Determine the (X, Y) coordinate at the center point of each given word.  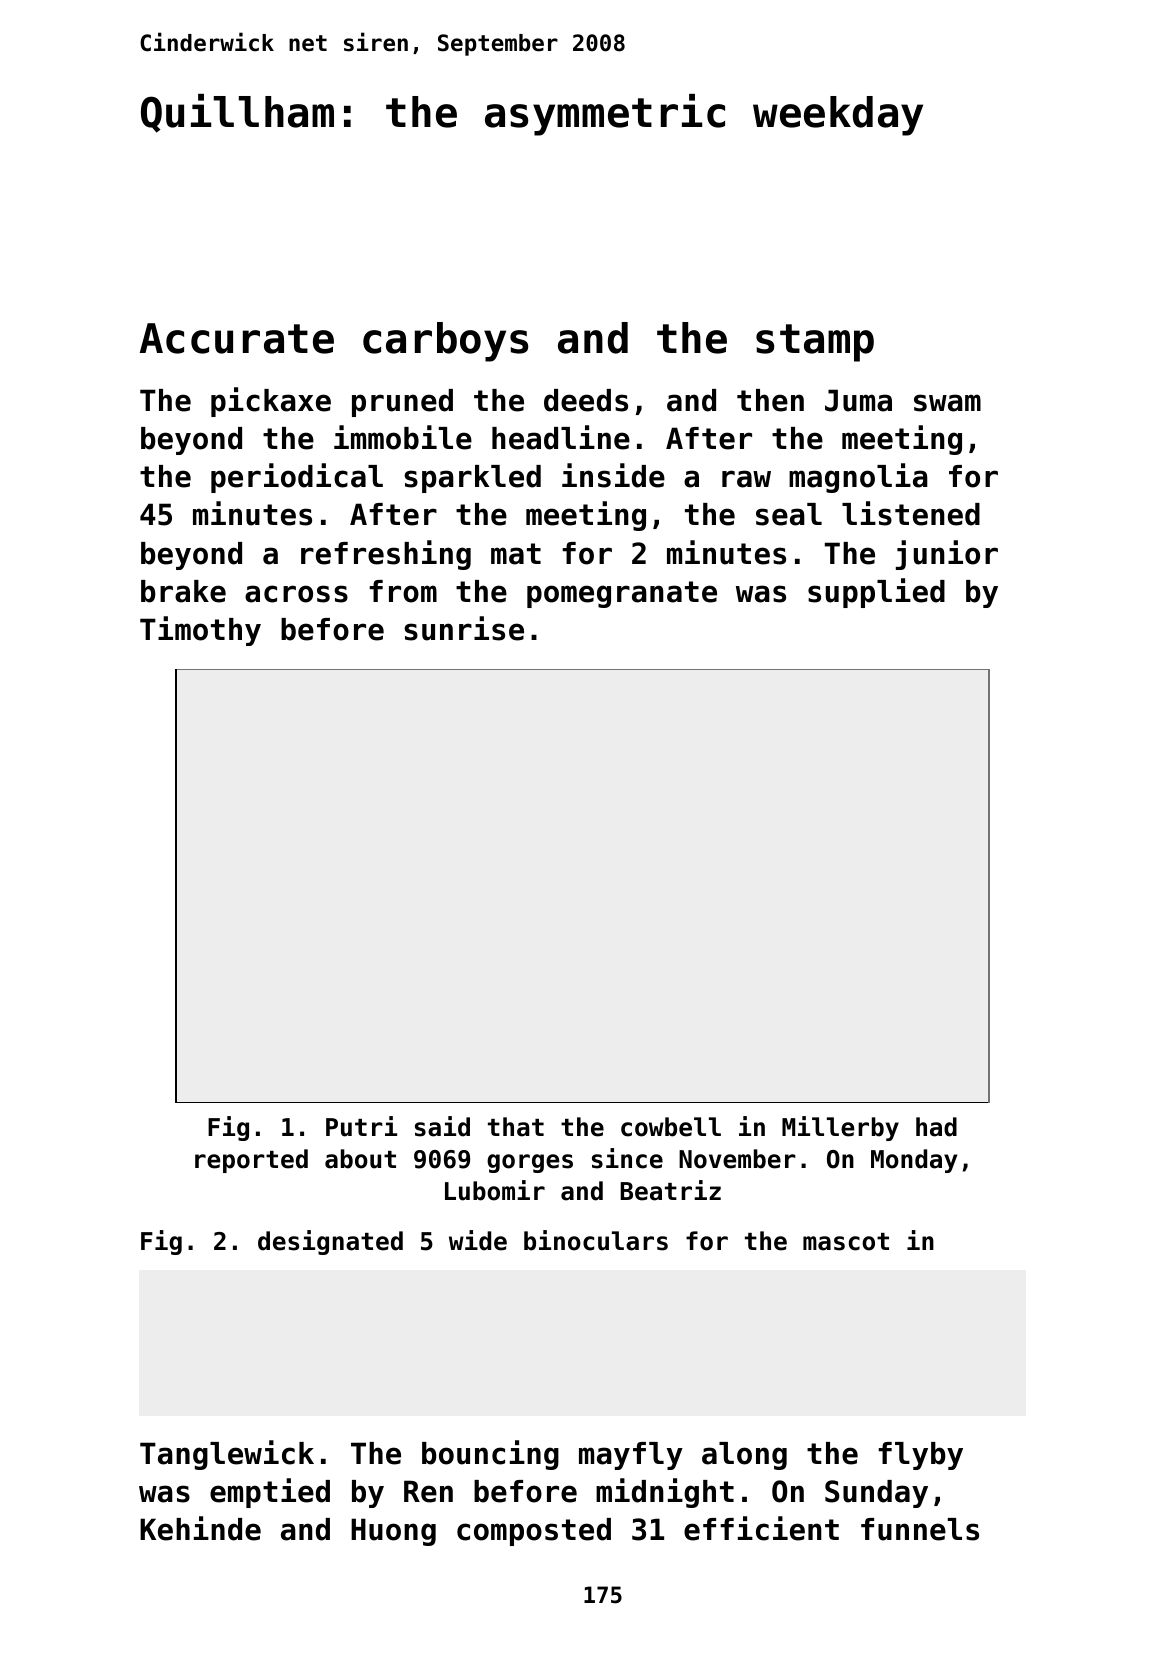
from (403, 591)
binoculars (596, 1240)
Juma (858, 400)
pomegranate (622, 594)
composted (534, 1532)
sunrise (464, 628)
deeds (586, 400)
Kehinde (200, 1528)
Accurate (237, 338)
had (936, 1127)
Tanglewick (227, 1455)
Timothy (200, 631)
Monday (914, 1161)
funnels (920, 1529)
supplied (876, 593)
